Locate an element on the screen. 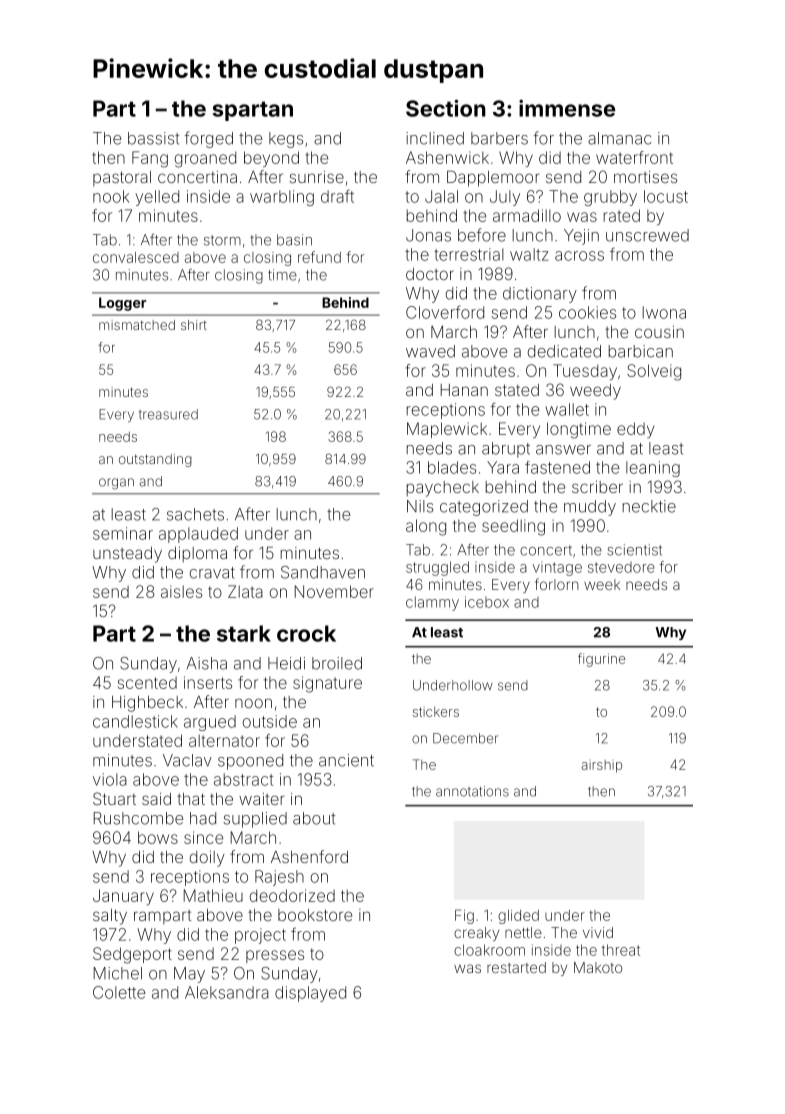 The height and width of the screenshot is (1114, 785). cookies is located at coordinates (587, 312).
